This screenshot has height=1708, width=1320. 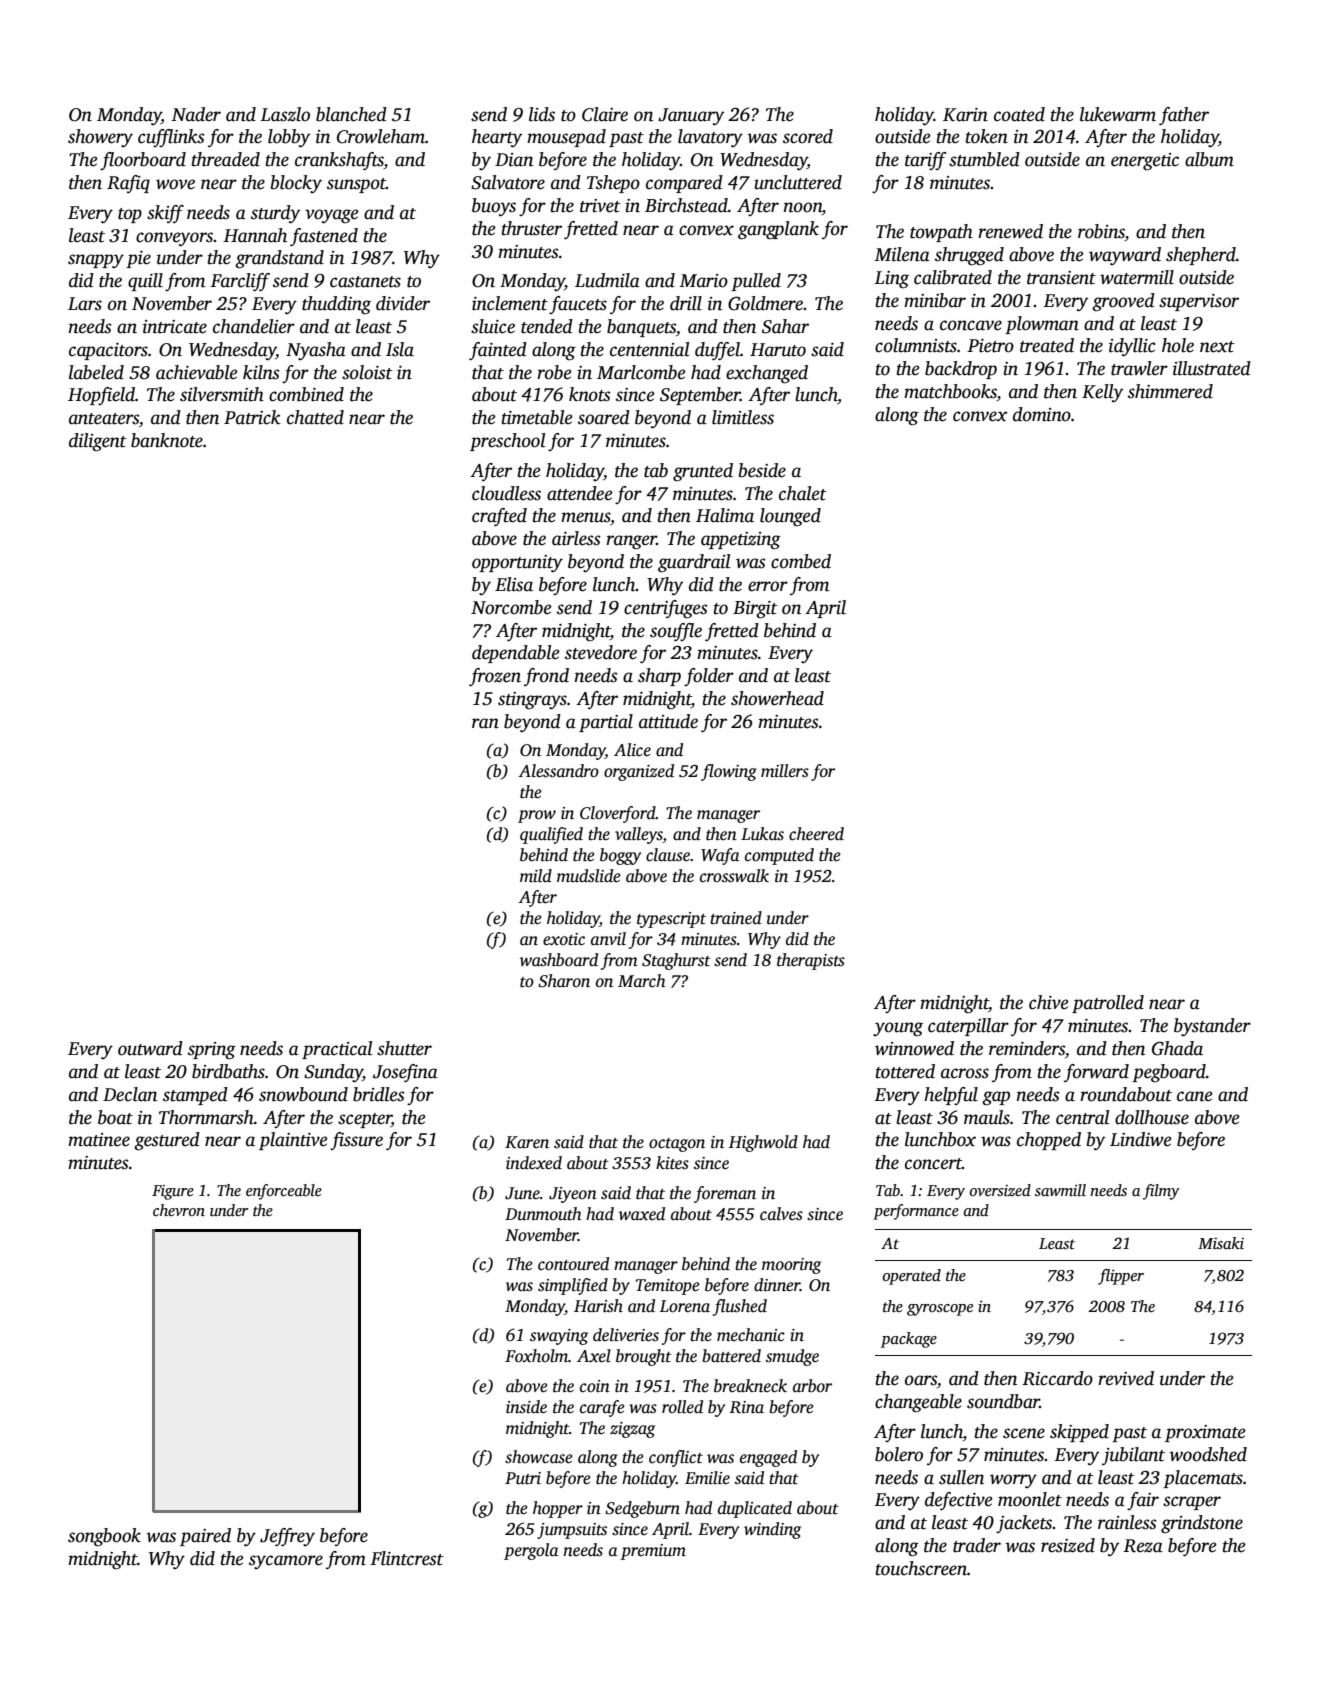 What do you see at coordinates (1019, 114) in the screenshot?
I see `coated` at bounding box center [1019, 114].
